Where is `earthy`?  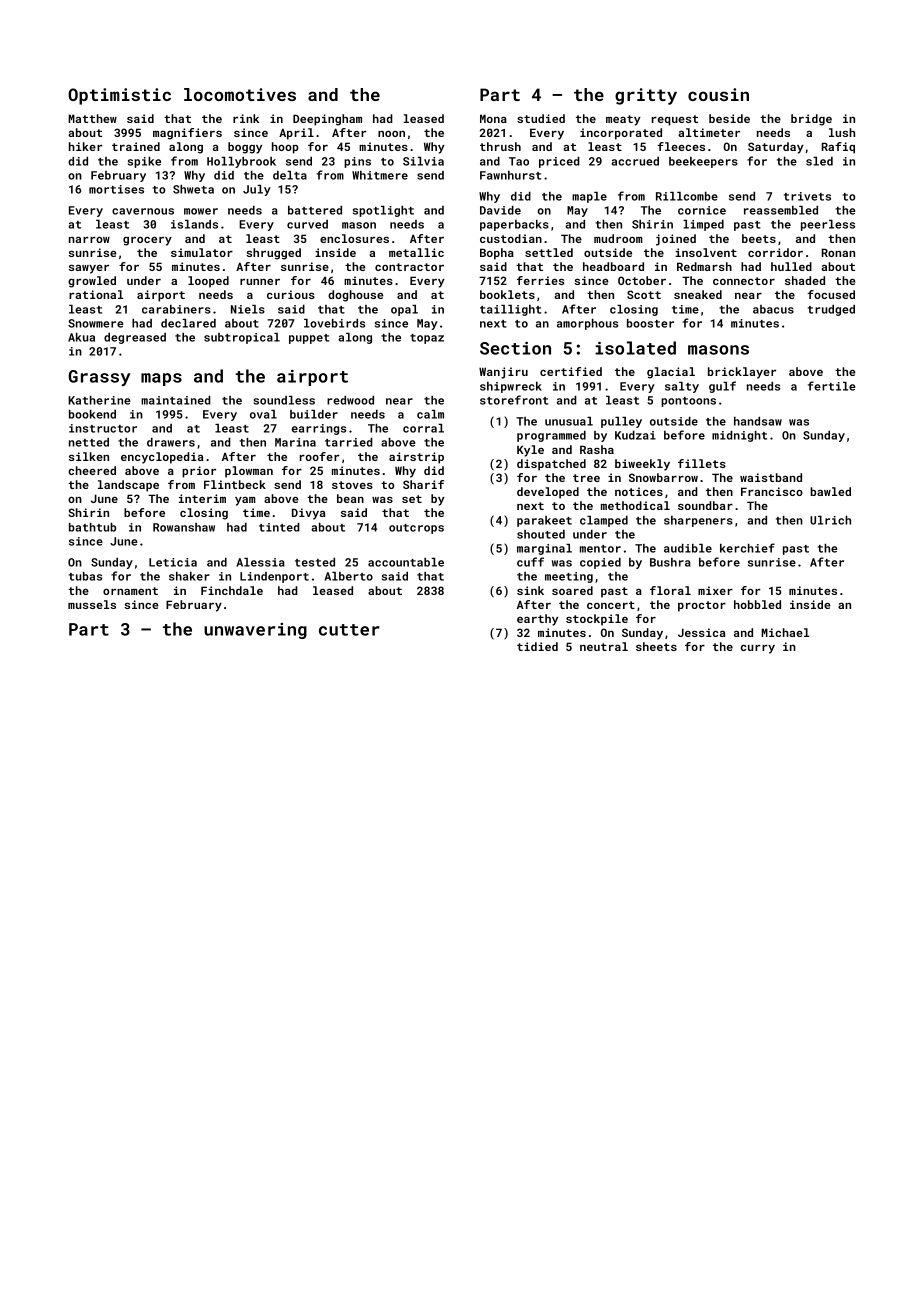
earthy is located at coordinates (537, 620).
